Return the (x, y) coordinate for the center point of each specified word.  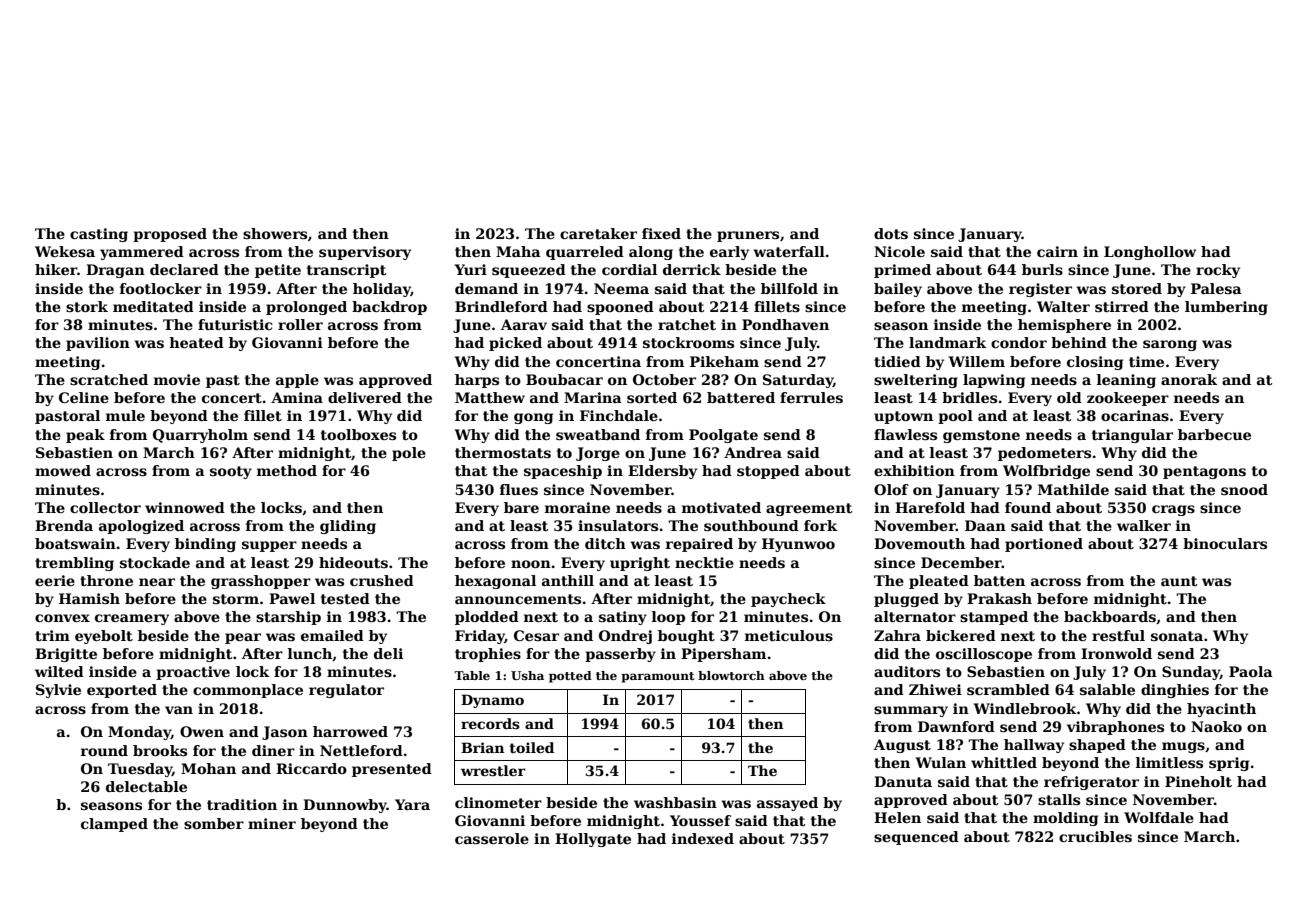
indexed (703, 838)
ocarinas (1135, 415)
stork (87, 306)
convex (62, 618)
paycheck (788, 600)
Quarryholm (200, 436)
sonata (1177, 636)
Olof (891, 489)
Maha (518, 251)
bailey (898, 290)
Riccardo (311, 768)
